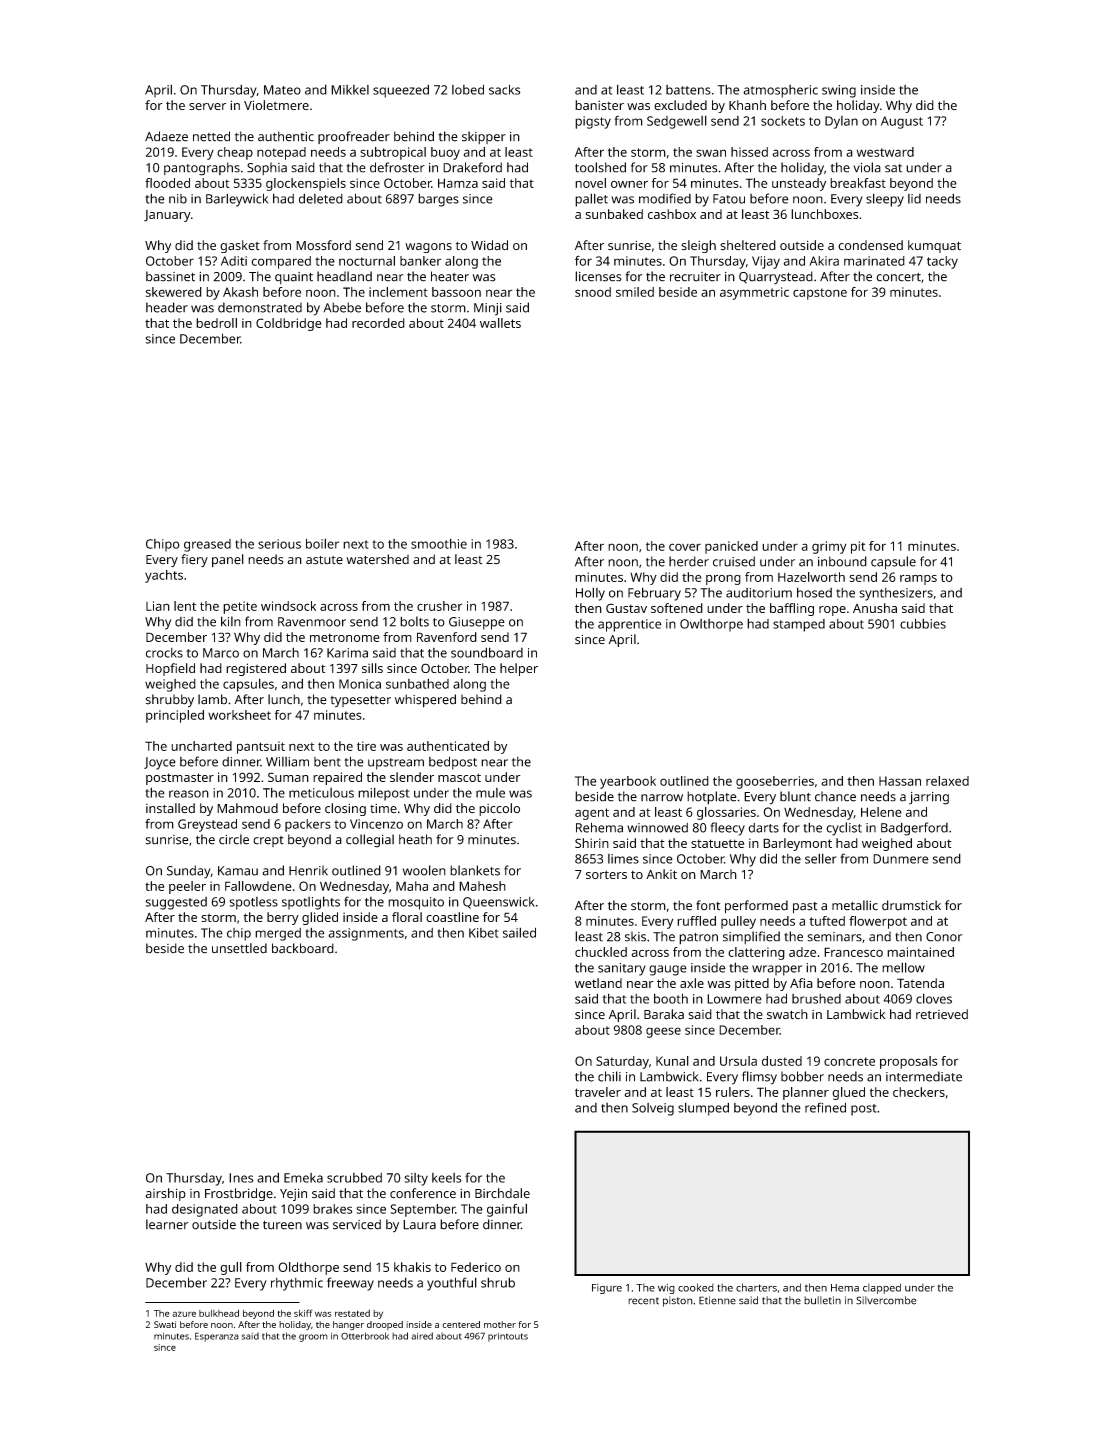 Image resolution: width=1115 pixels, height=1443 pixels. What do you see at coordinates (797, 844) in the screenshot?
I see `Barleymont` at bounding box center [797, 844].
